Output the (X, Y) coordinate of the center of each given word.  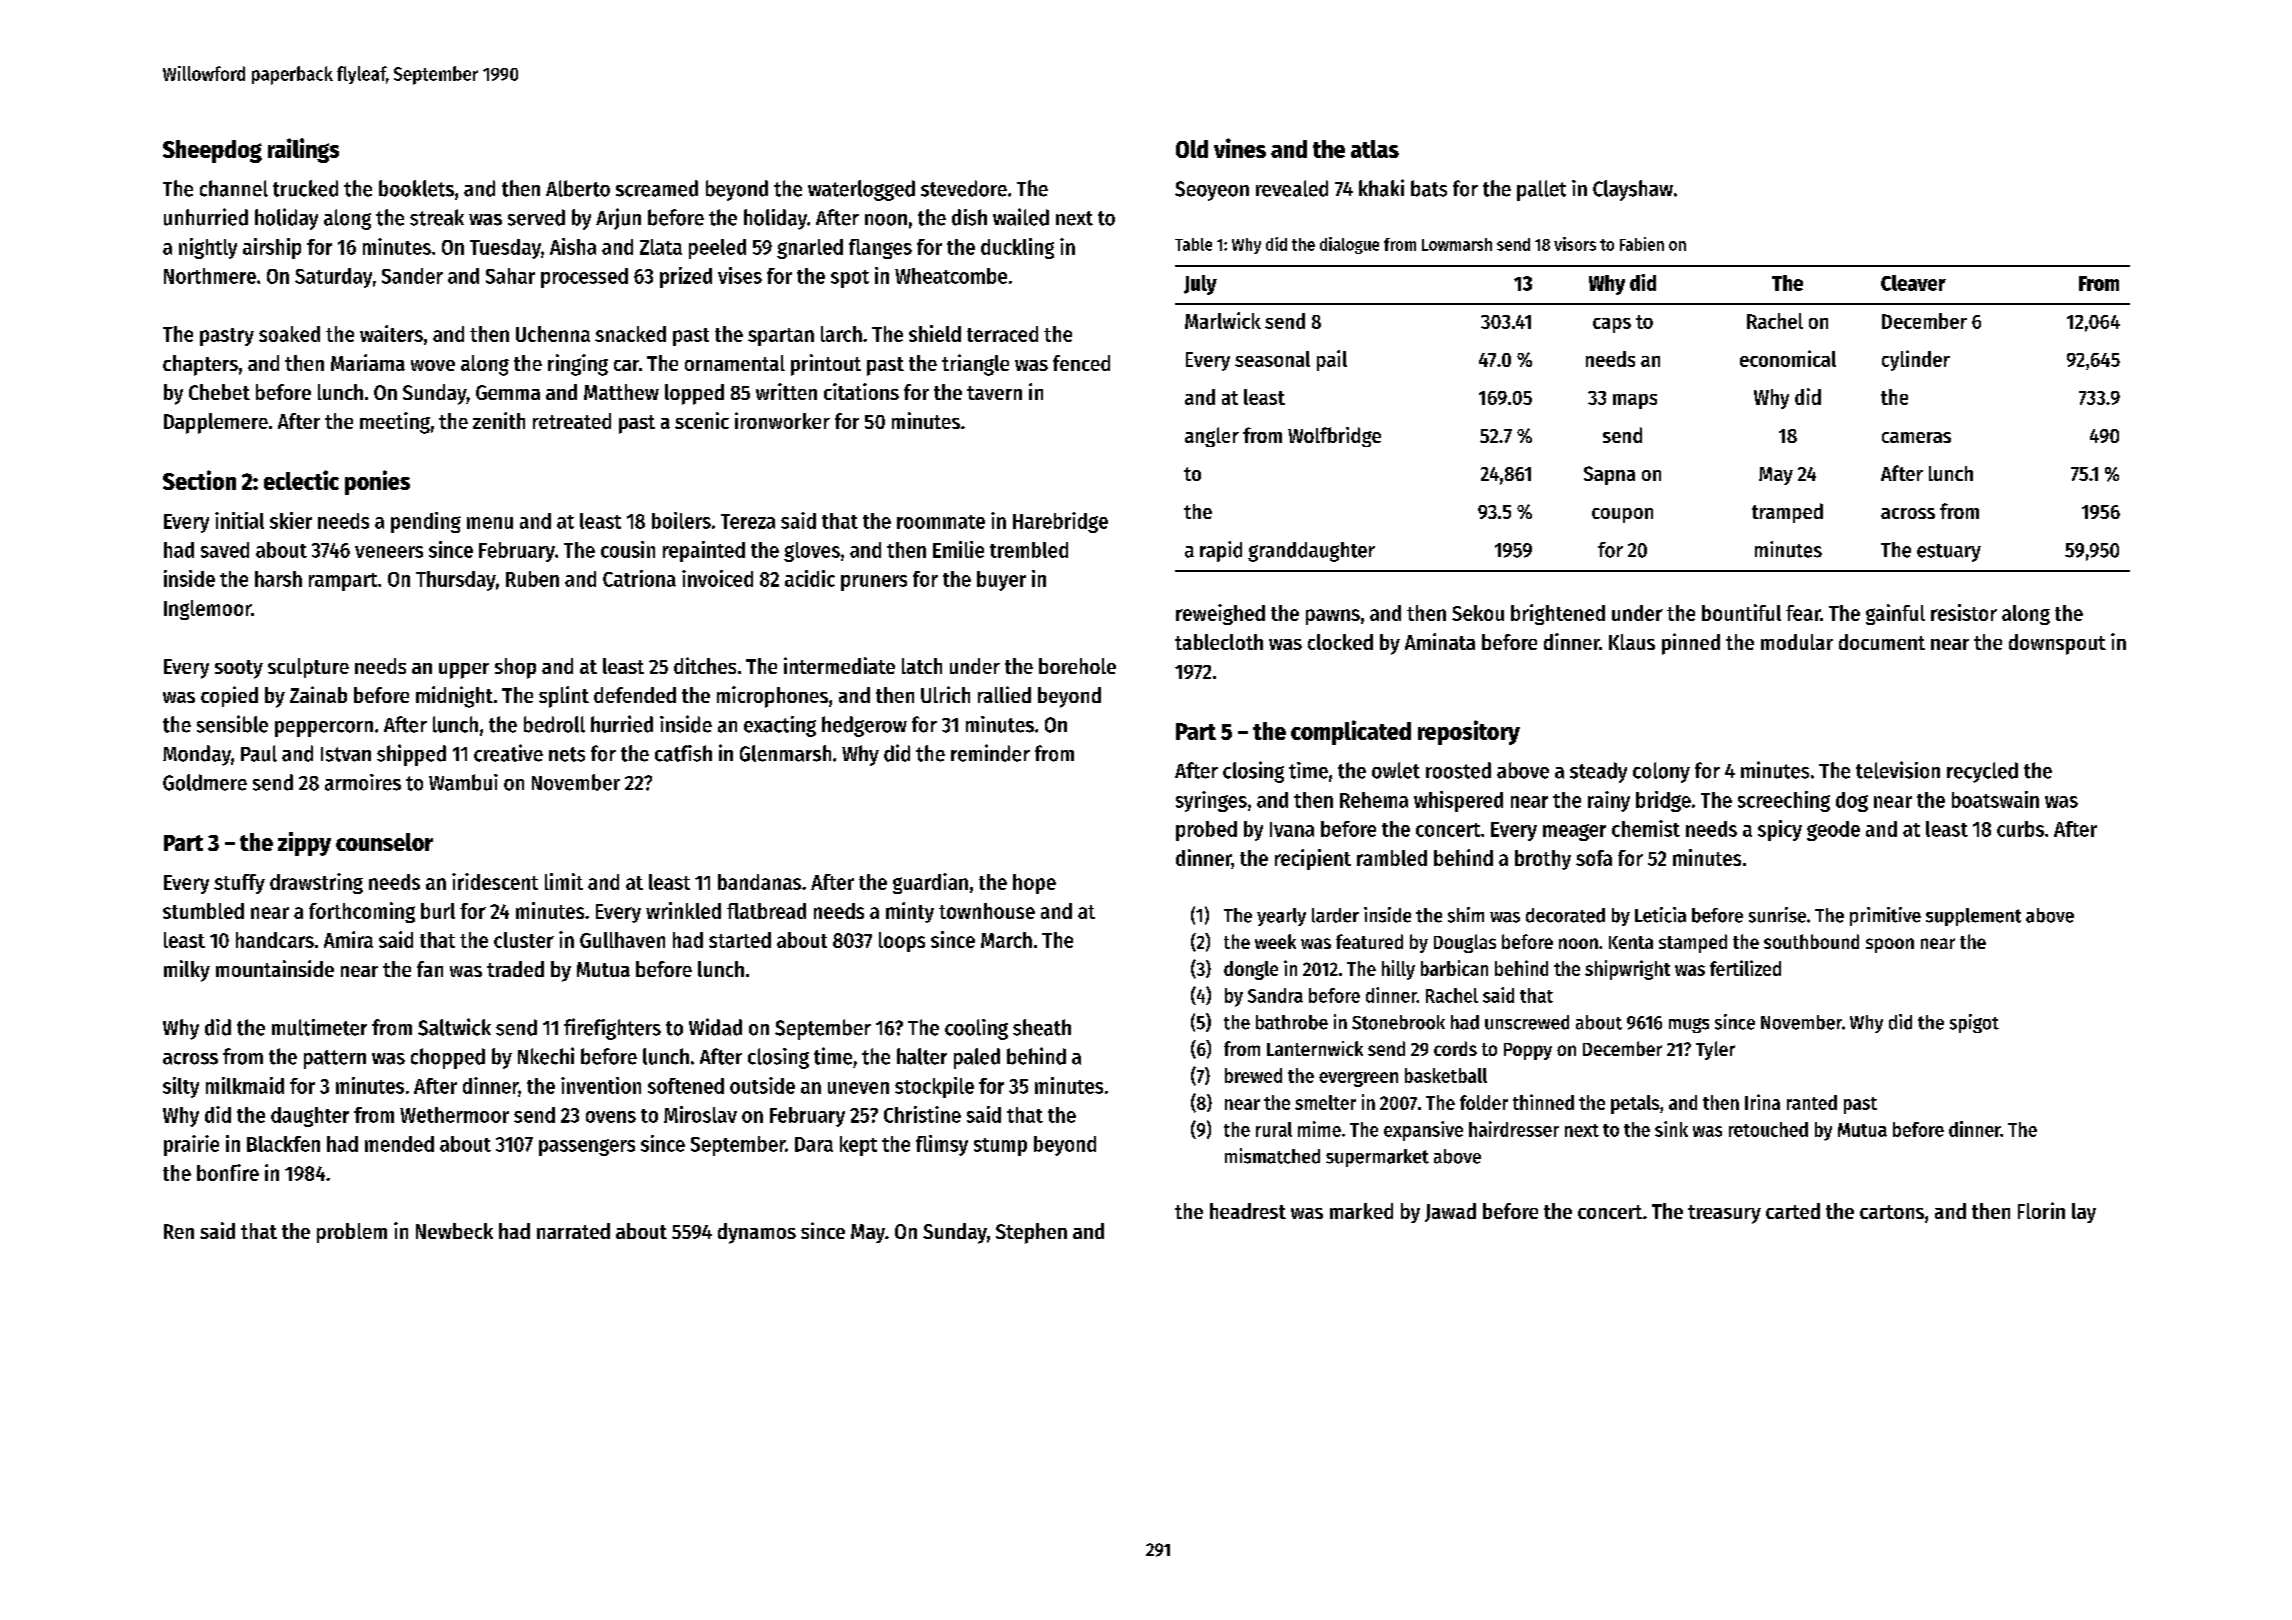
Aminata (1440, 641)
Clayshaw (1633, 190)
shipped (411, 755)
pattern (335, 1059)
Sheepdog (212, 151)
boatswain (1995, 799)
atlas (1375, 149)
